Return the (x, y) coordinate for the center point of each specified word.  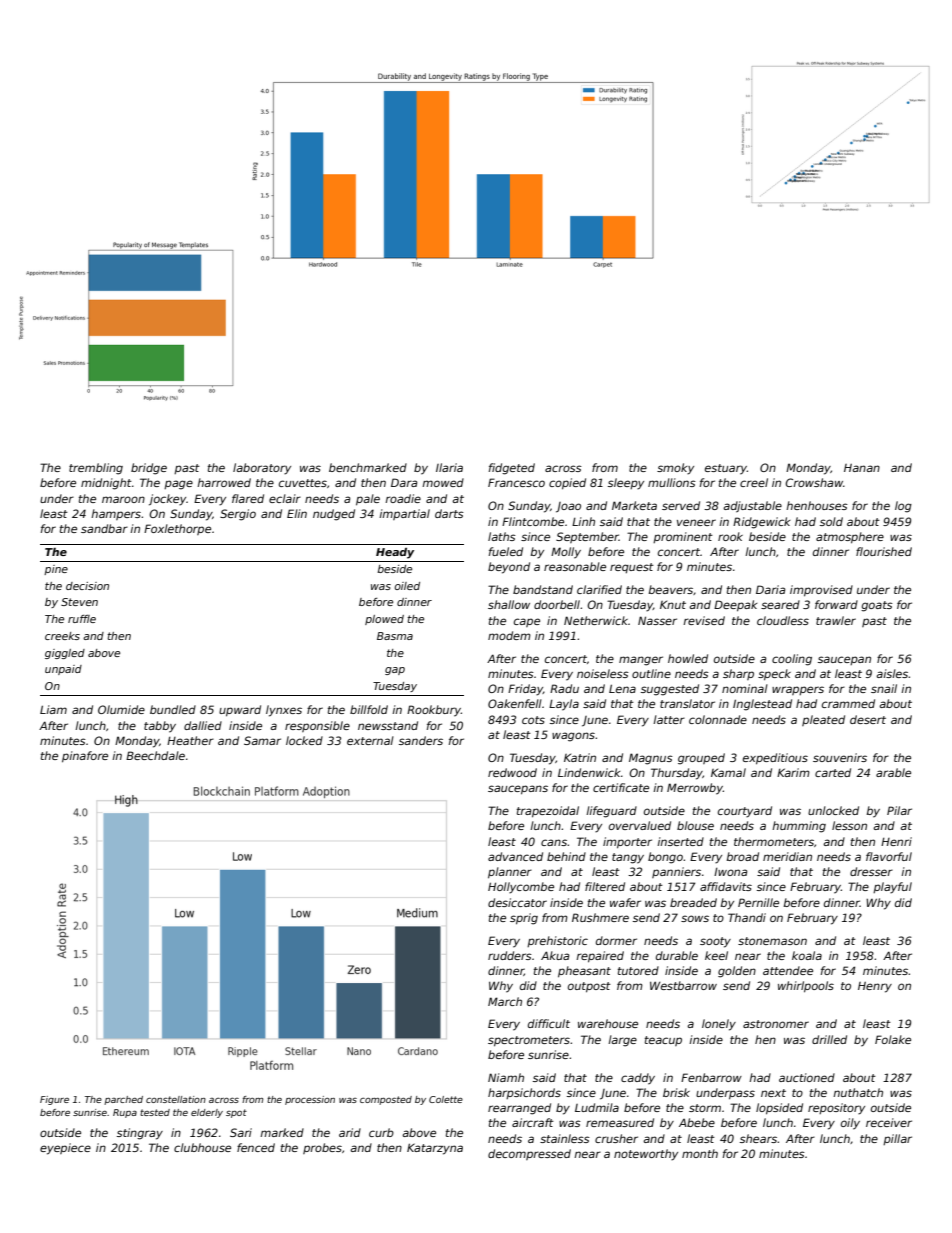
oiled (407, 586)
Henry (875, 987)
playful (892, 888)
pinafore (85, 757)
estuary (726, 469)
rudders (510, 955)
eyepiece (65, 1149)
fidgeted (512, 469)
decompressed (529, 1154)
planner (510, 873)
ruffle (82, 619)
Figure (54, 1100)
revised (704, 620)
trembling (96, 469)
